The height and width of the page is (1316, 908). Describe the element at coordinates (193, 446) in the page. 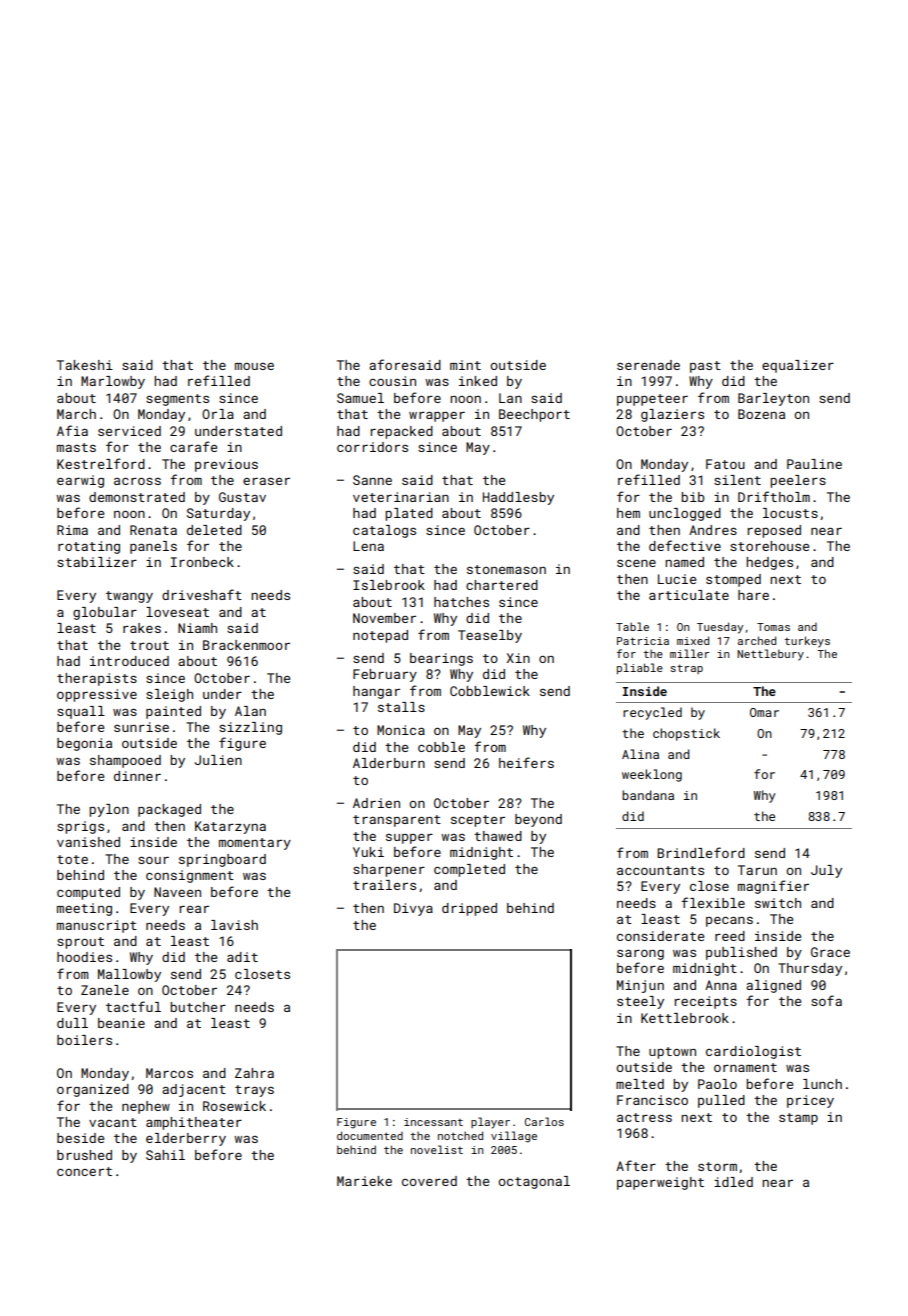

I see `carafe` at that location.
